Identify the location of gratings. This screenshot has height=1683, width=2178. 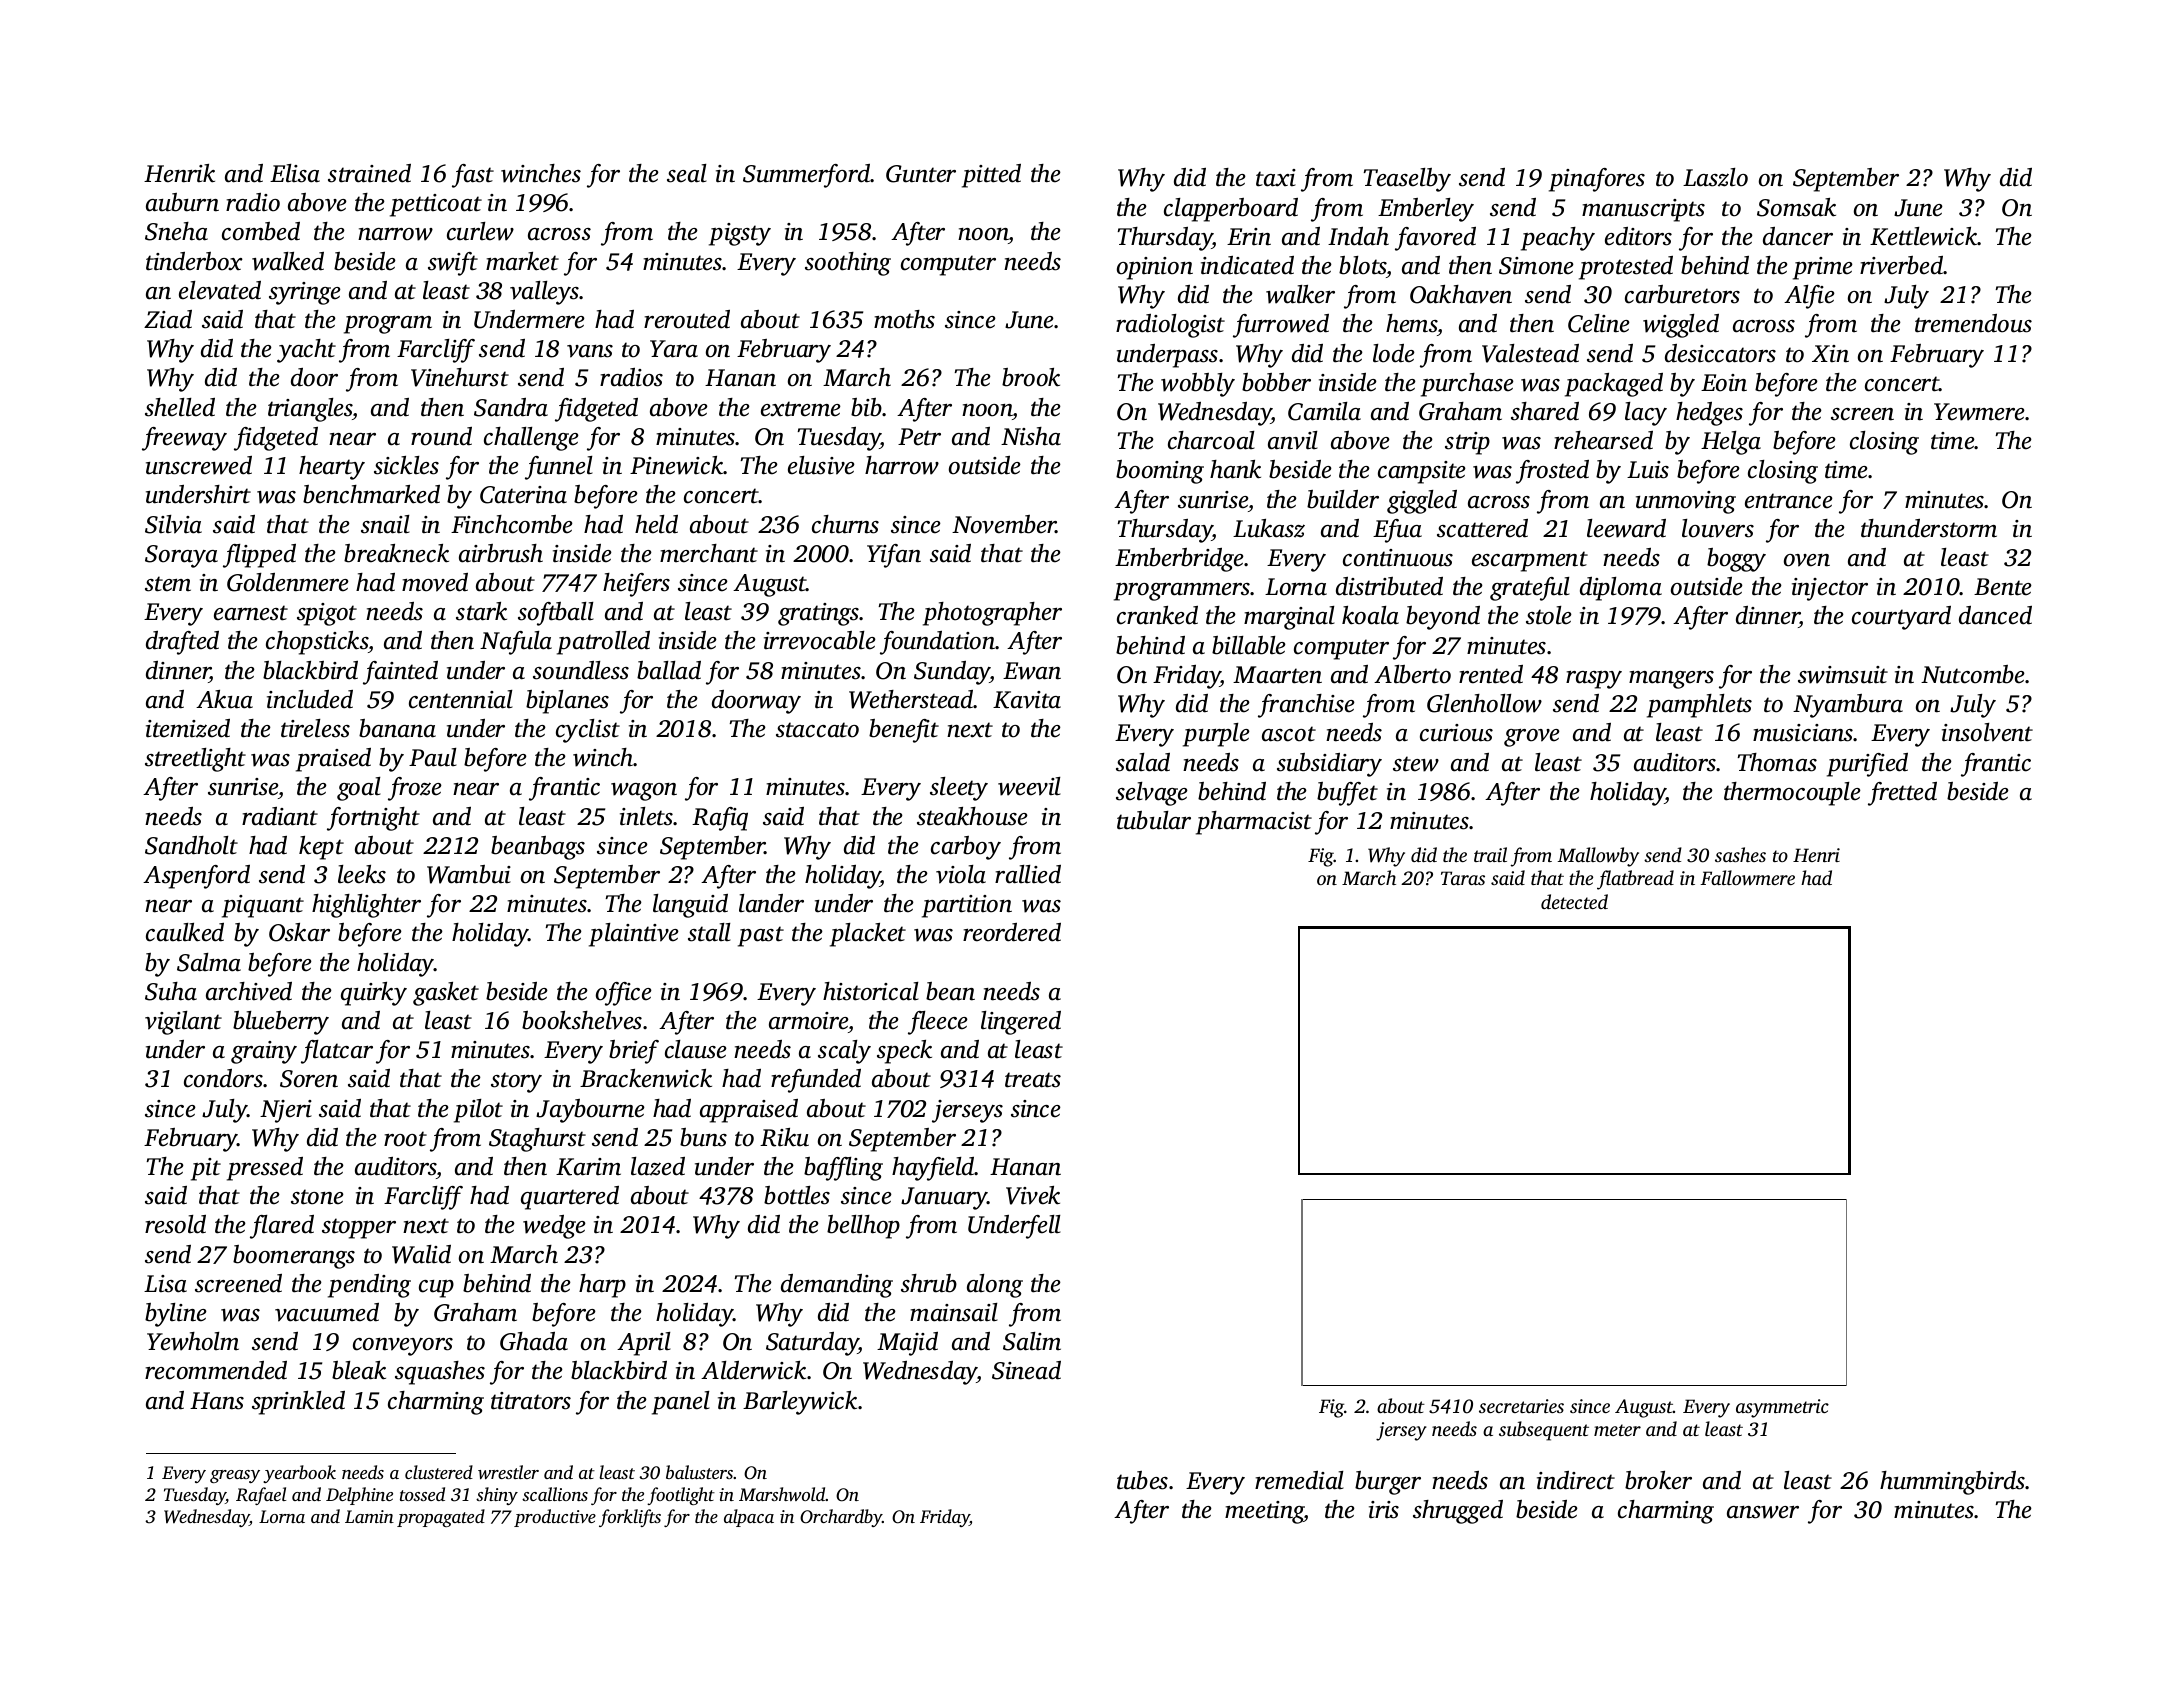
(819, 614).
